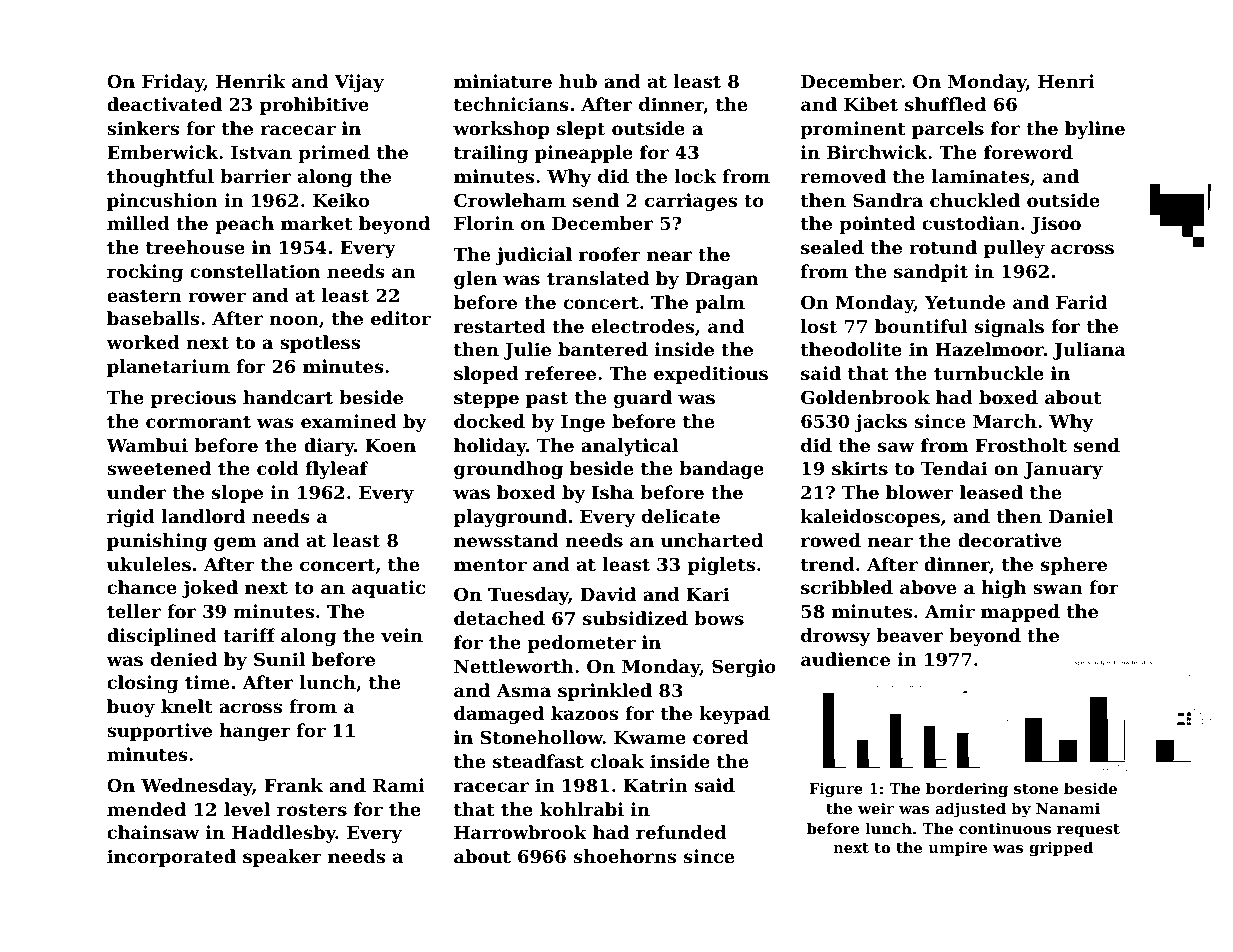 The image size is (1233, 952). What do you see at coordinates (721, 566) in the page?
I see `piglets` at bounding box center [721, 566].
